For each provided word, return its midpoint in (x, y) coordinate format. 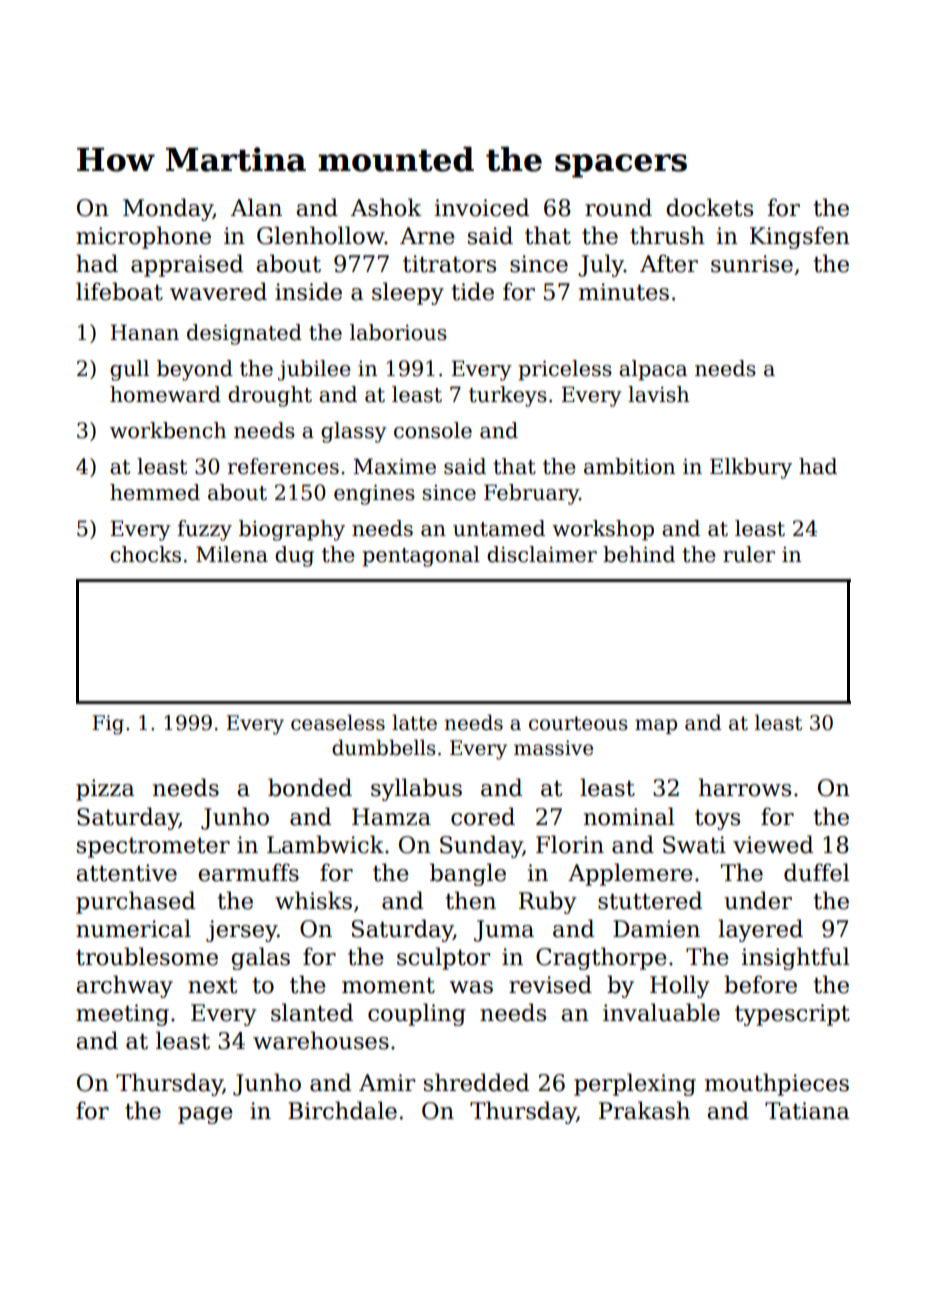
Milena (232, 554)
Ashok (386, 207)
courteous (578, 723)
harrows (745, 787)
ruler (749, 554)
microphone (143, 237)
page (205, 1115)
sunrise (752, 264)
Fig (108, 725)
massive (553, 748)
